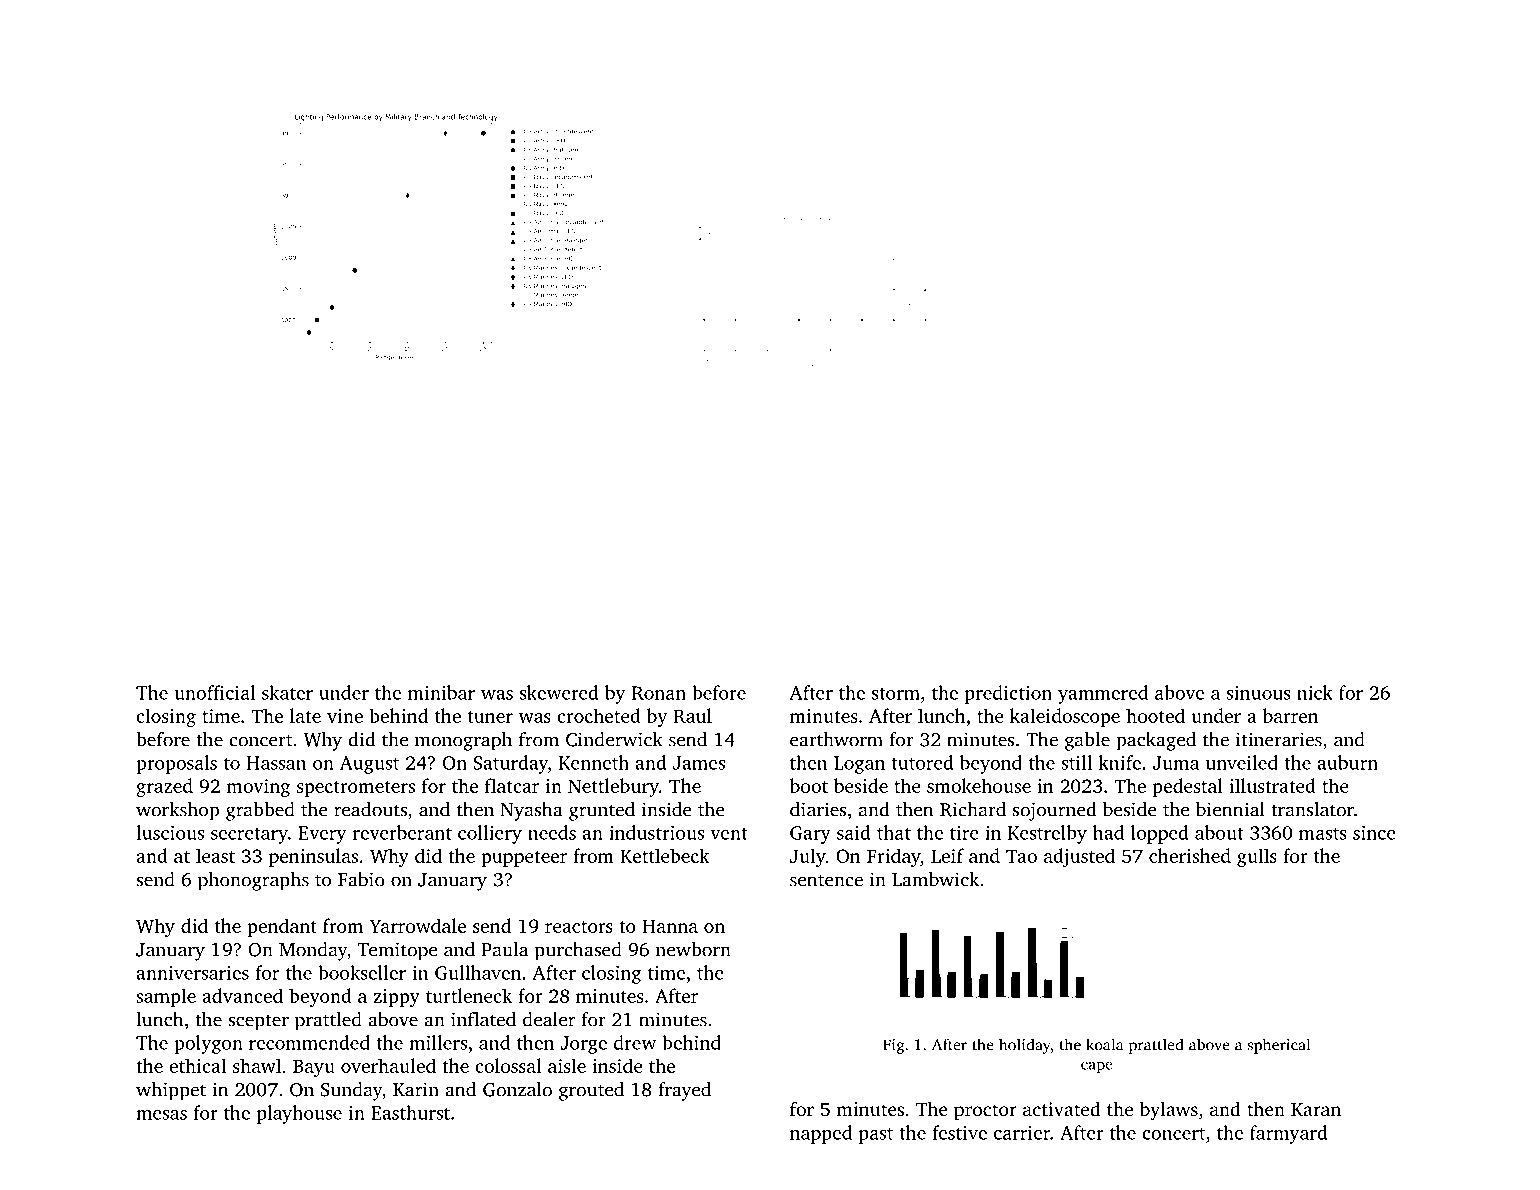  What do you see at coordinates (171, 1091) in the screenshot?
I see `whippet` at bounding box center [171, 1091].
